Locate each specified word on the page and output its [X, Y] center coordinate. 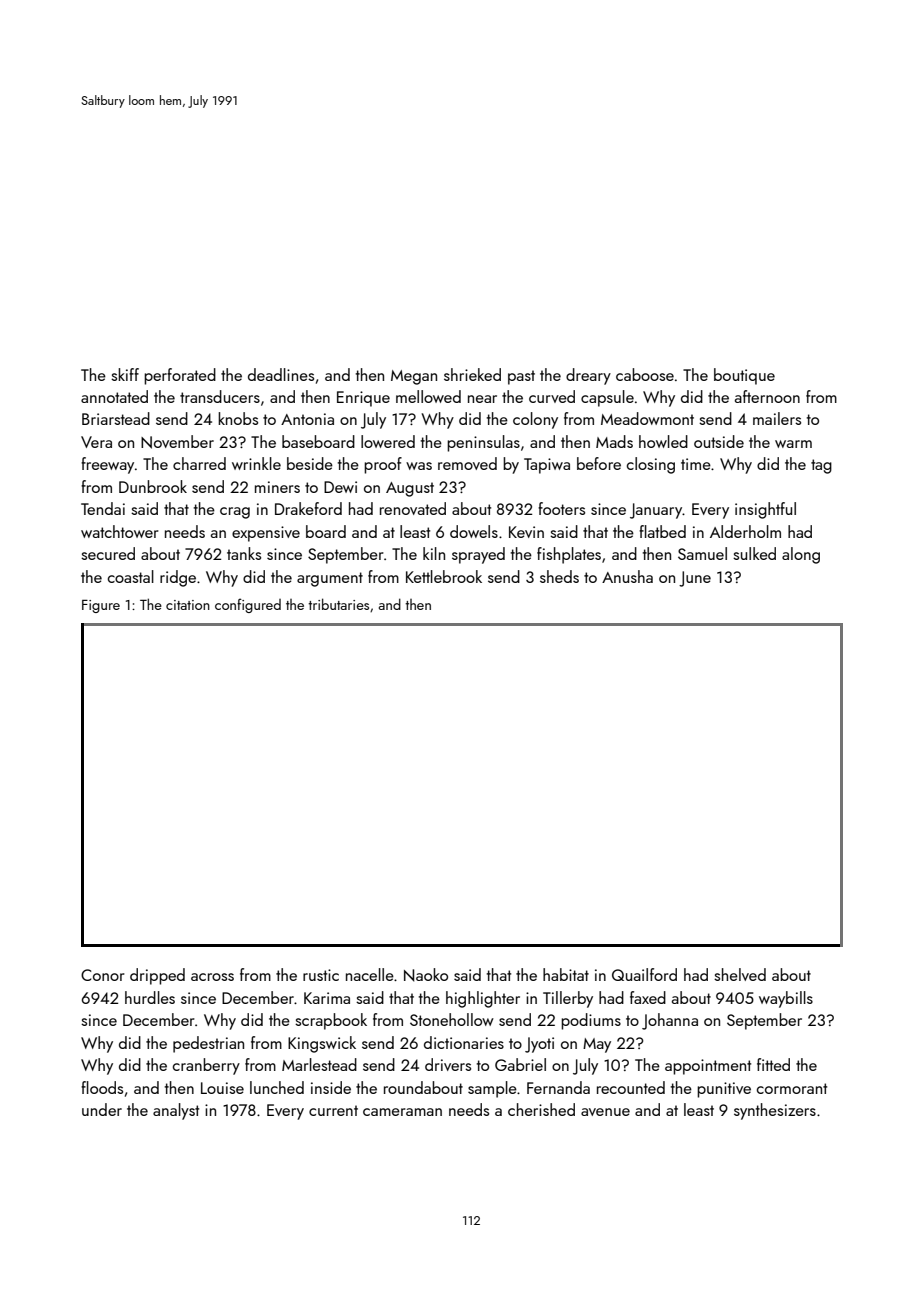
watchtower [120, 531]
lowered [388, 441]
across [212, 977]
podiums [591, 1021]
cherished [541, 1109]
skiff [125, 374]
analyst [176, 1111]
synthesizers [775, 1111]
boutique [744, 376]
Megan [414, 377]
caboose [645, 374]
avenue [605, 1112]
